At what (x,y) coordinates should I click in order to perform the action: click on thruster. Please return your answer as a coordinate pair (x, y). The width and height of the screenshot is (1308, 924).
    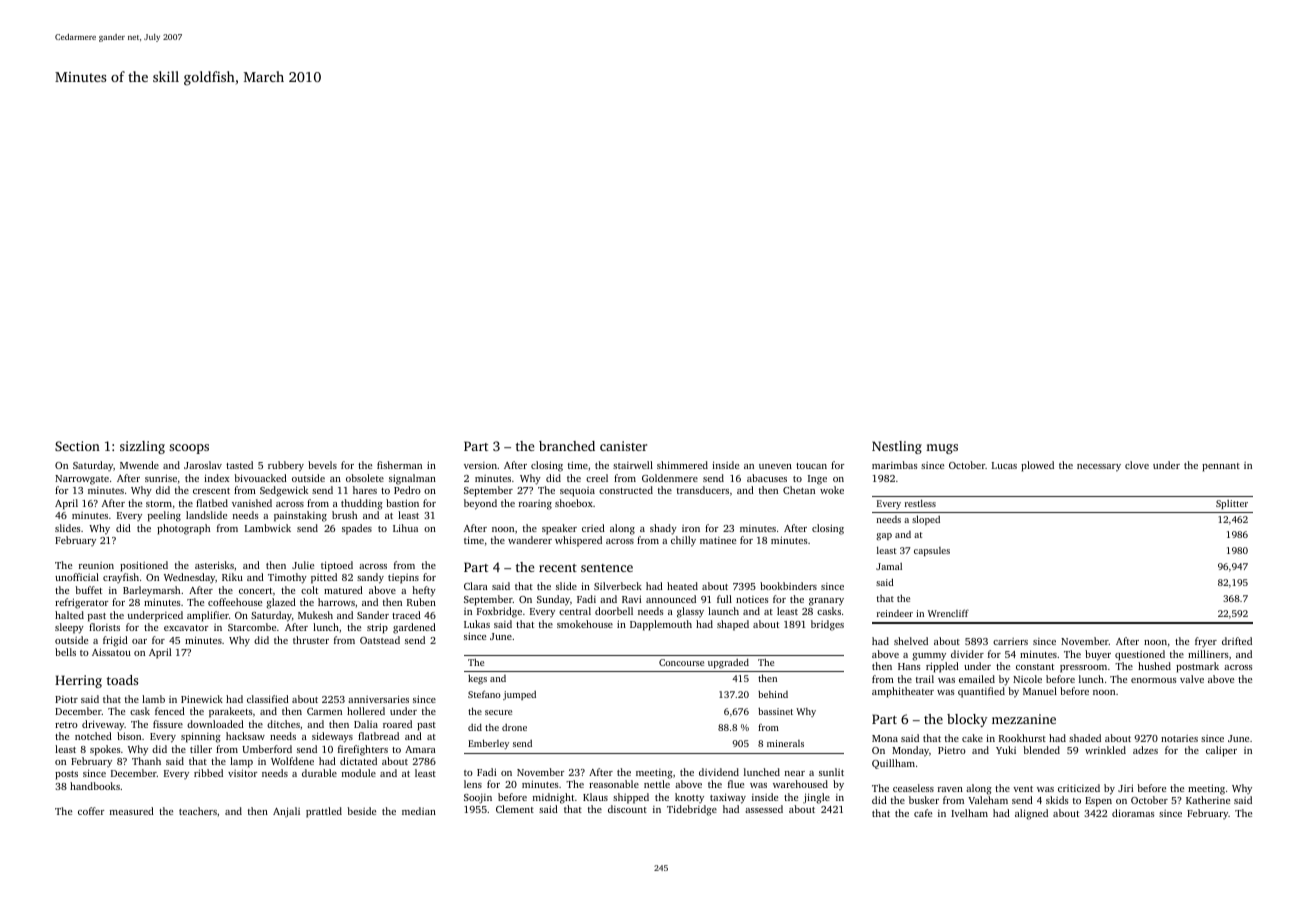
    Looking at the image, I should click on (311, 640).
